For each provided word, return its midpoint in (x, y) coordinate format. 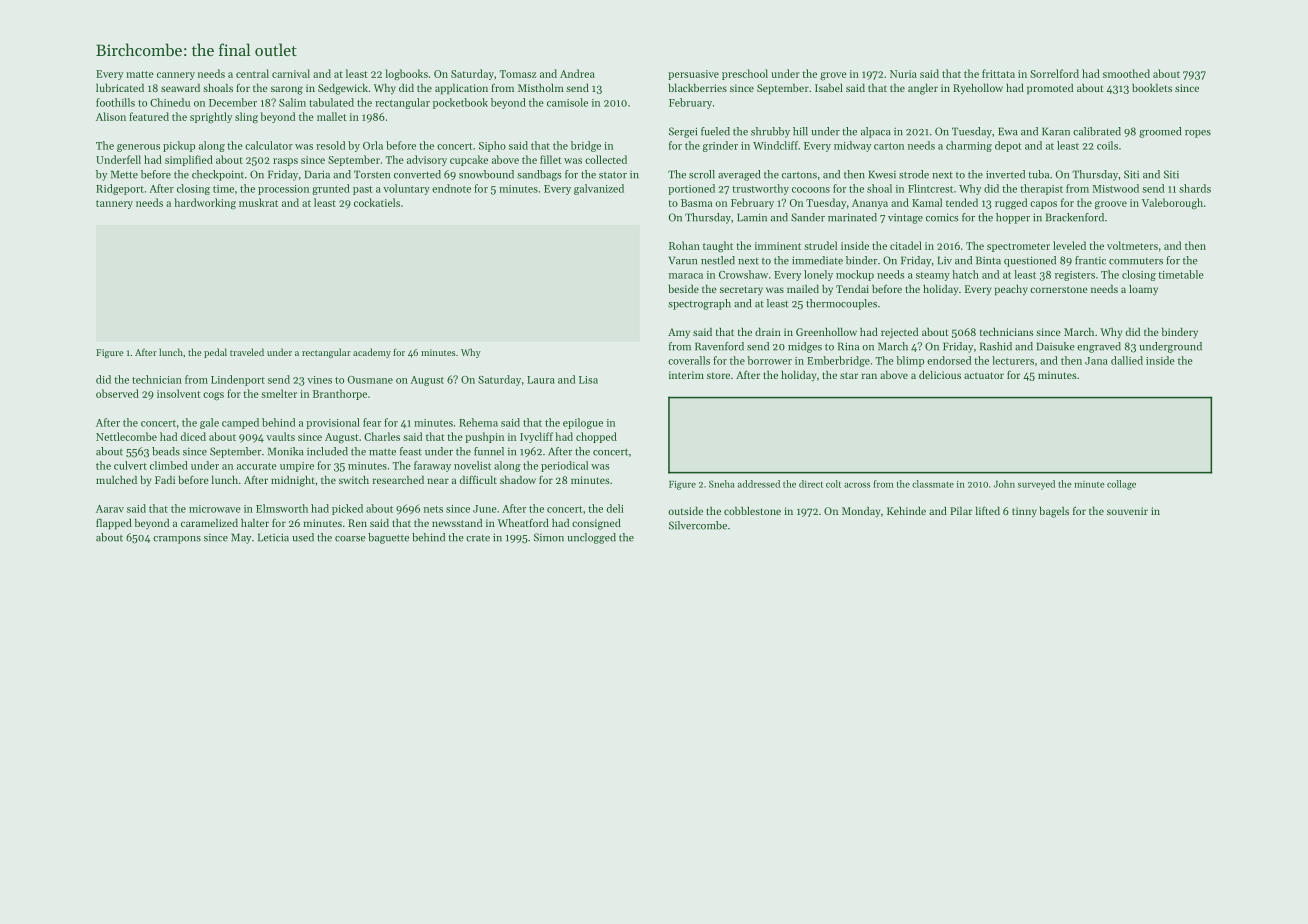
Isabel (829, 88)
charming (969, 146)
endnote (451, 188)
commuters (1136, 261)
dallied (1127, 360)
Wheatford (523, 523)
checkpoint (218, 175)
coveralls (689, 360)
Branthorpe (340, 394)
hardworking (205, 204)
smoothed (1126, 73)
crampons (177, 540)
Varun (682, 260)
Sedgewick (343, 89)
